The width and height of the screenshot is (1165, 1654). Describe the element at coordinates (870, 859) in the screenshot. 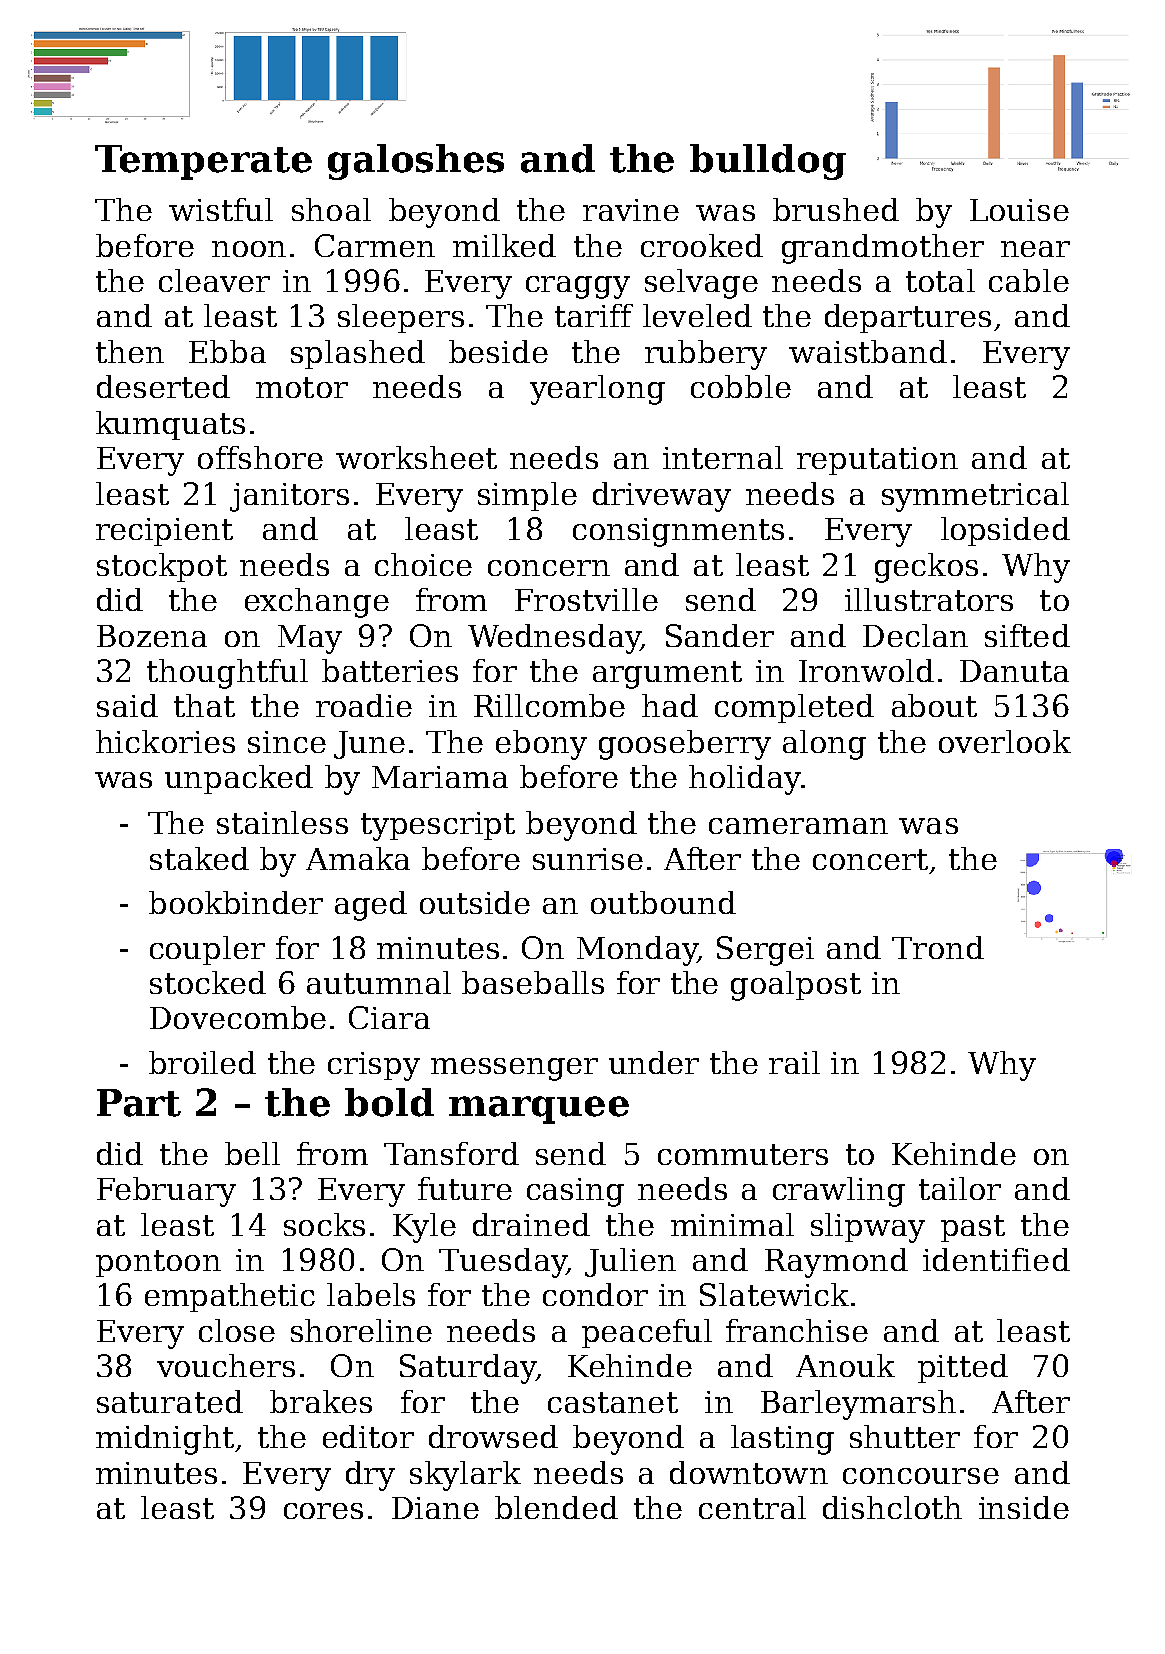

I see `concert` at that location.
